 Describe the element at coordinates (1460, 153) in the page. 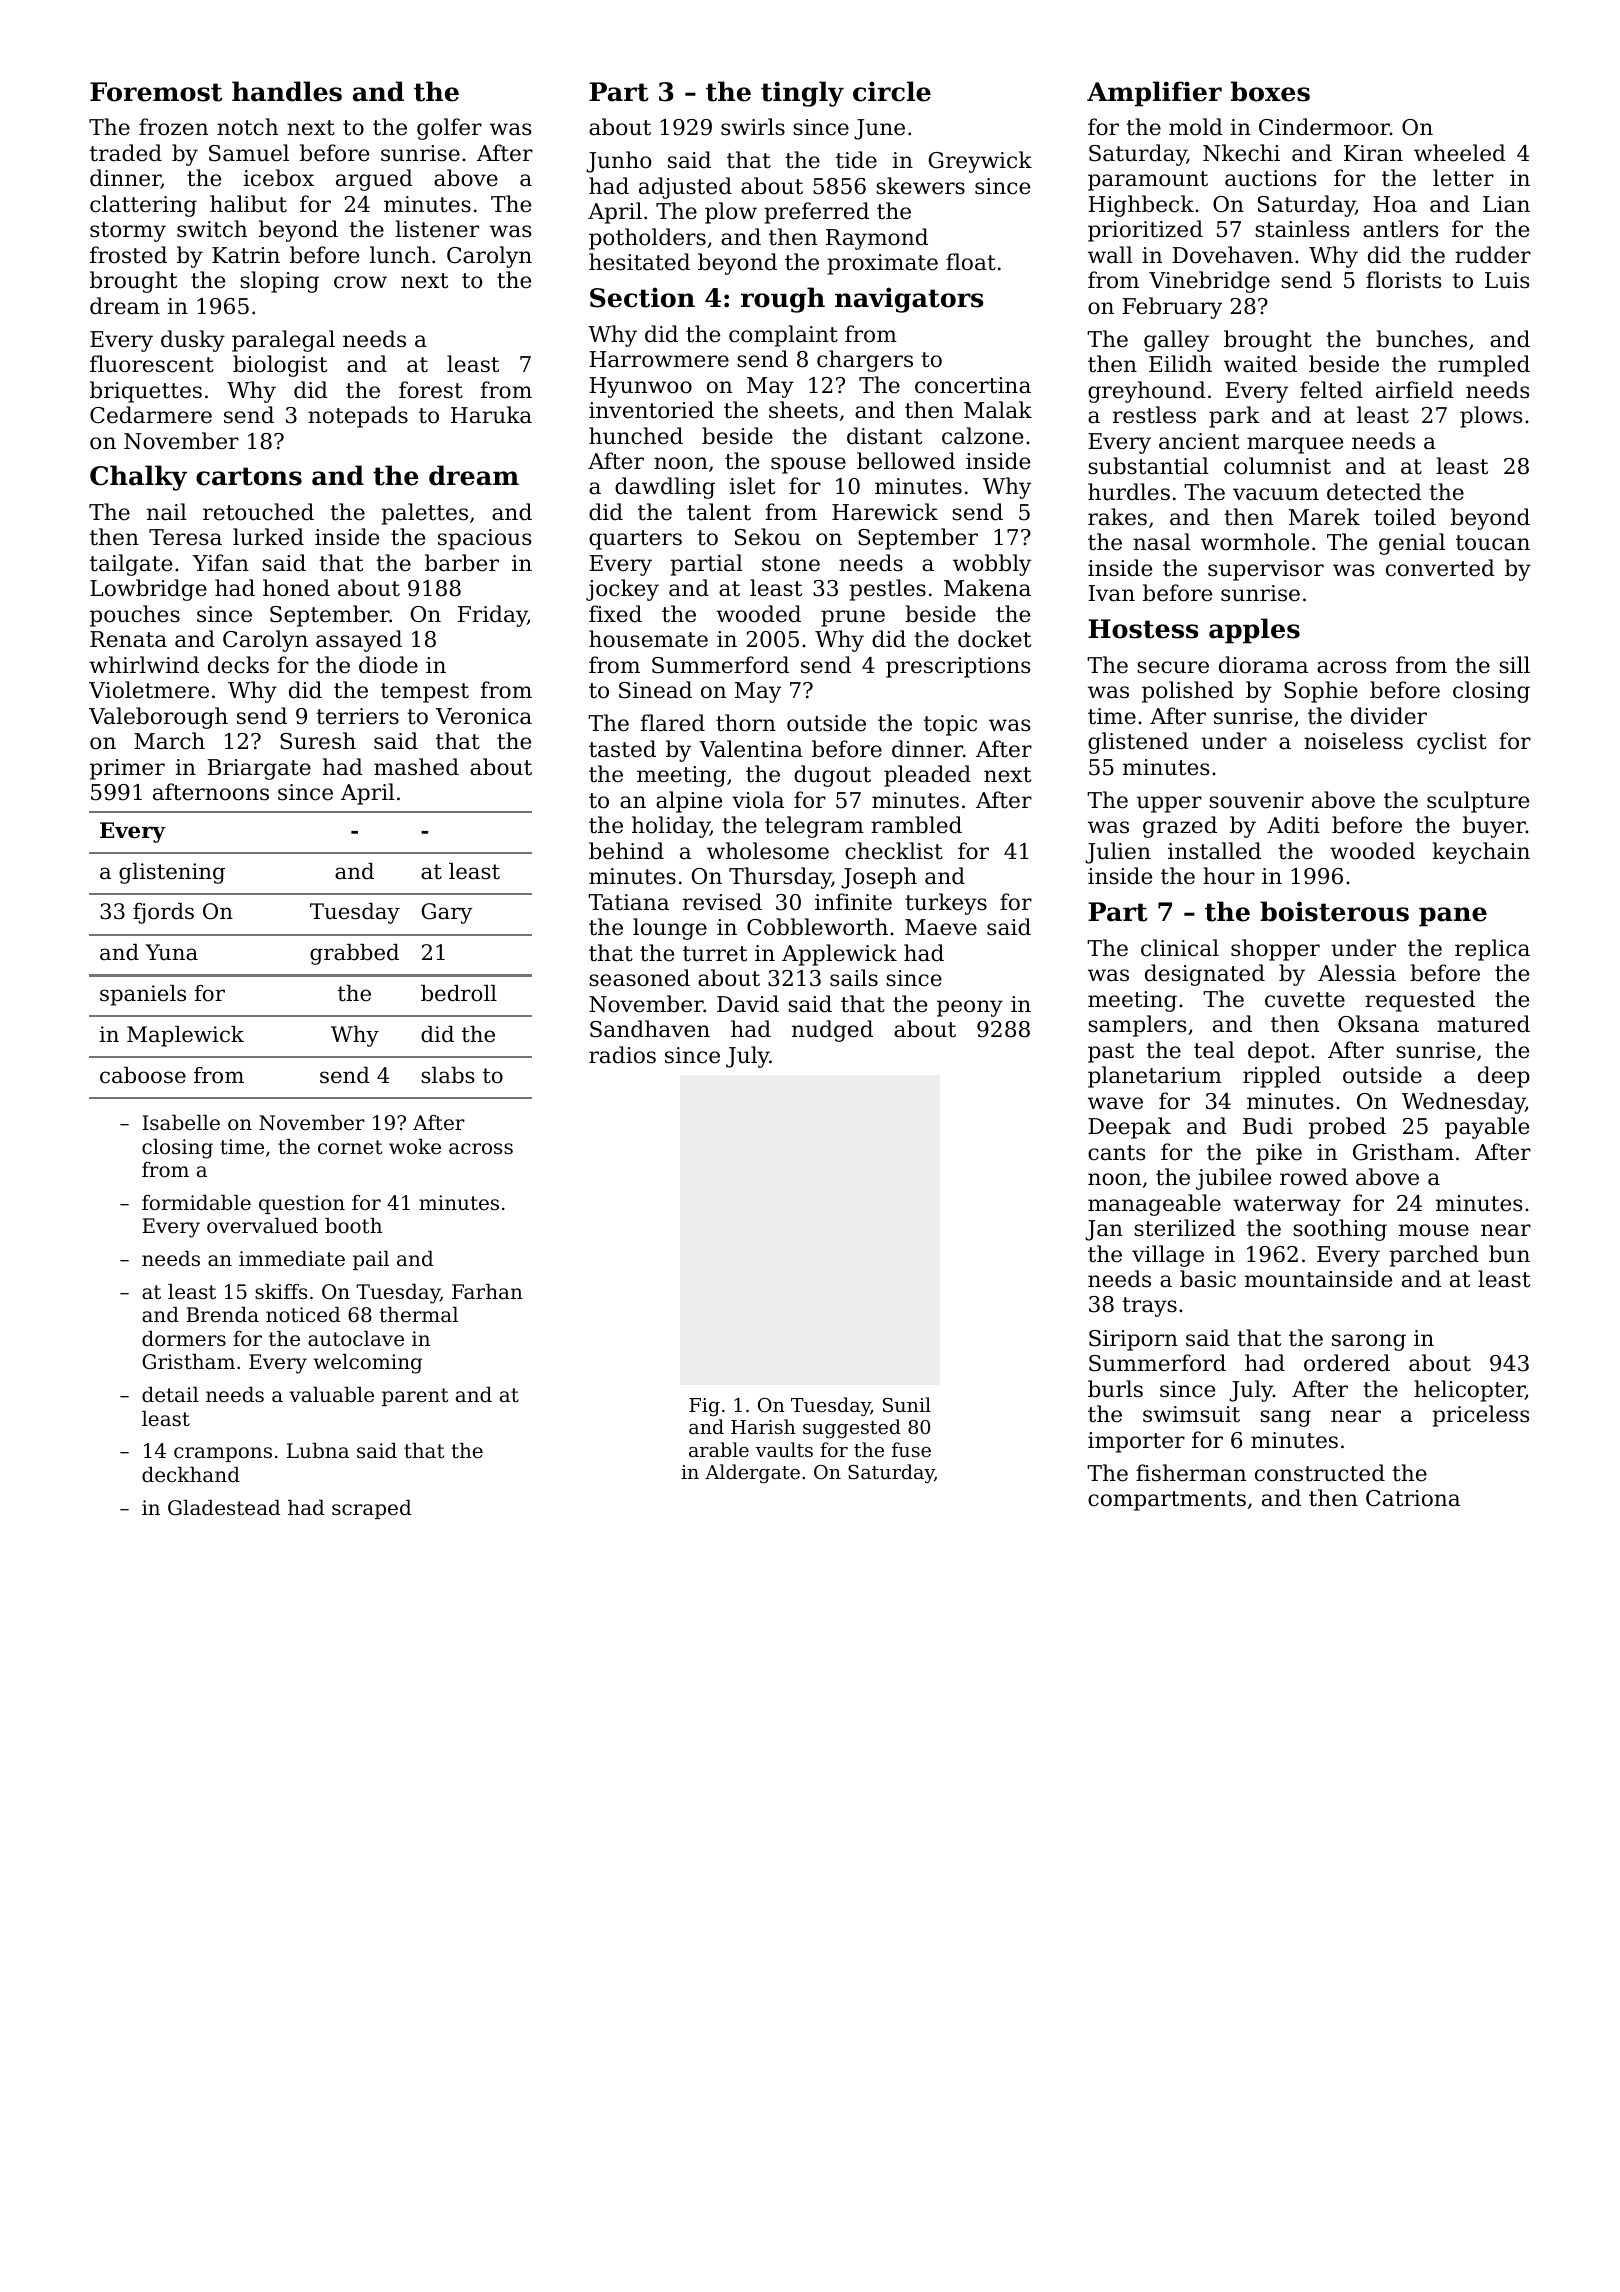

I see `wheeled` at that location.
